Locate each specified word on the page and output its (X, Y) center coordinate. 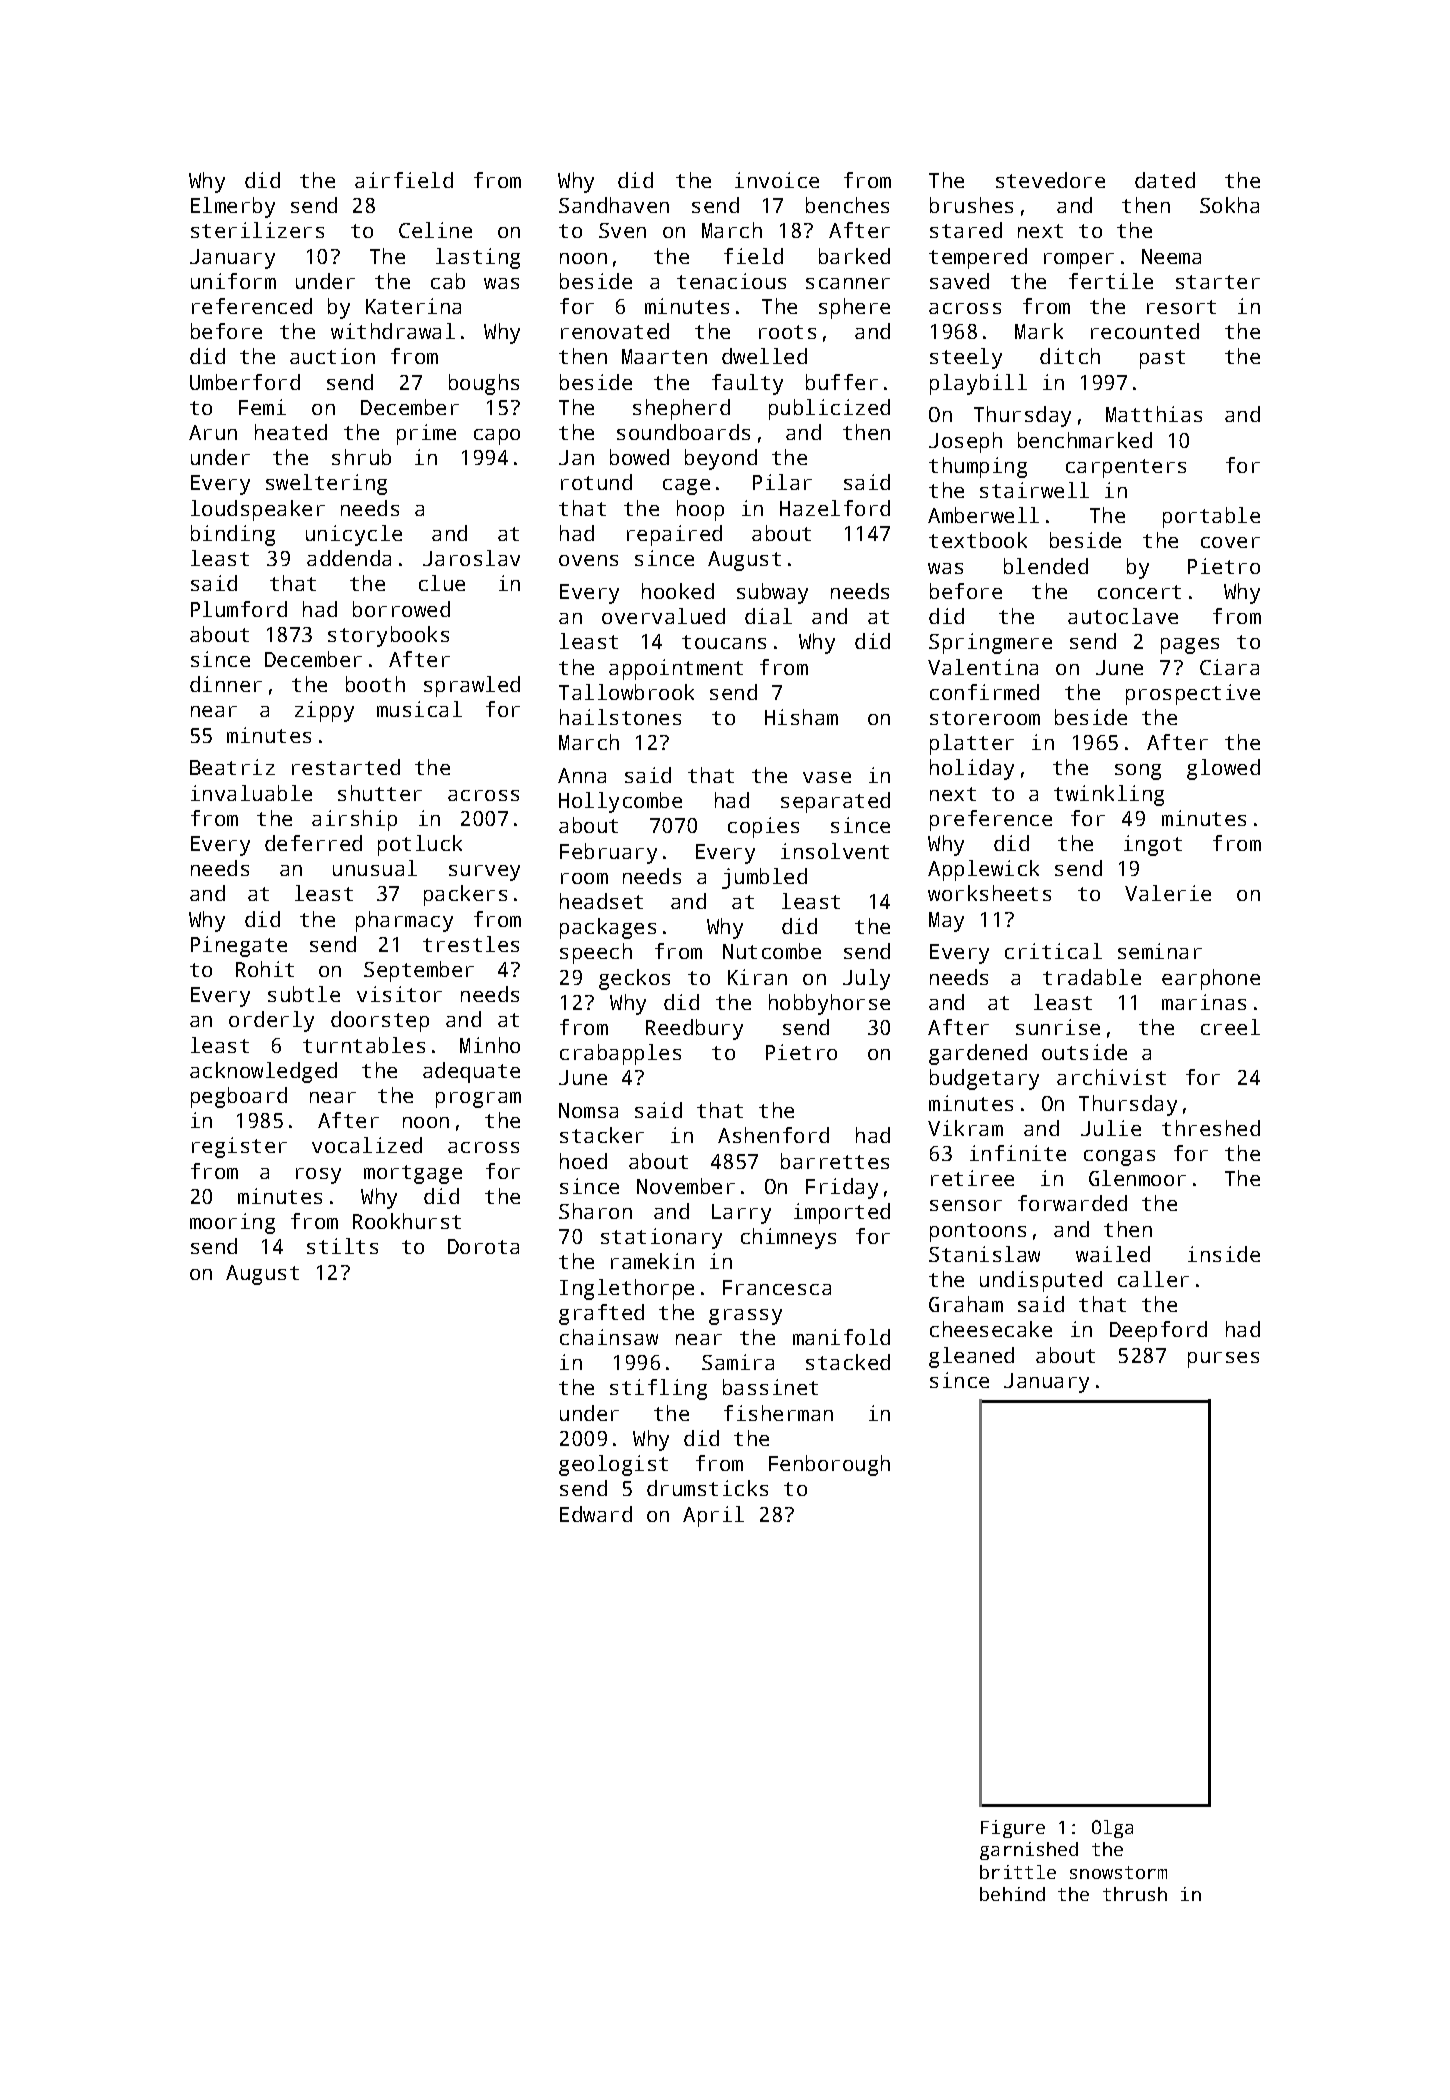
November (686, 1186)
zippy (324, 711)
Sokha (1229, 205)
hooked (678, 591)
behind (1012, 1894)
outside (1084, 1052)
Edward (596, 1514)
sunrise (1058, 1027)
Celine (435, 230)
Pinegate (239, 946)
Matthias (1154, 414)
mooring (232, 1223)
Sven (622, 230)
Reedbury (694, 1029)
